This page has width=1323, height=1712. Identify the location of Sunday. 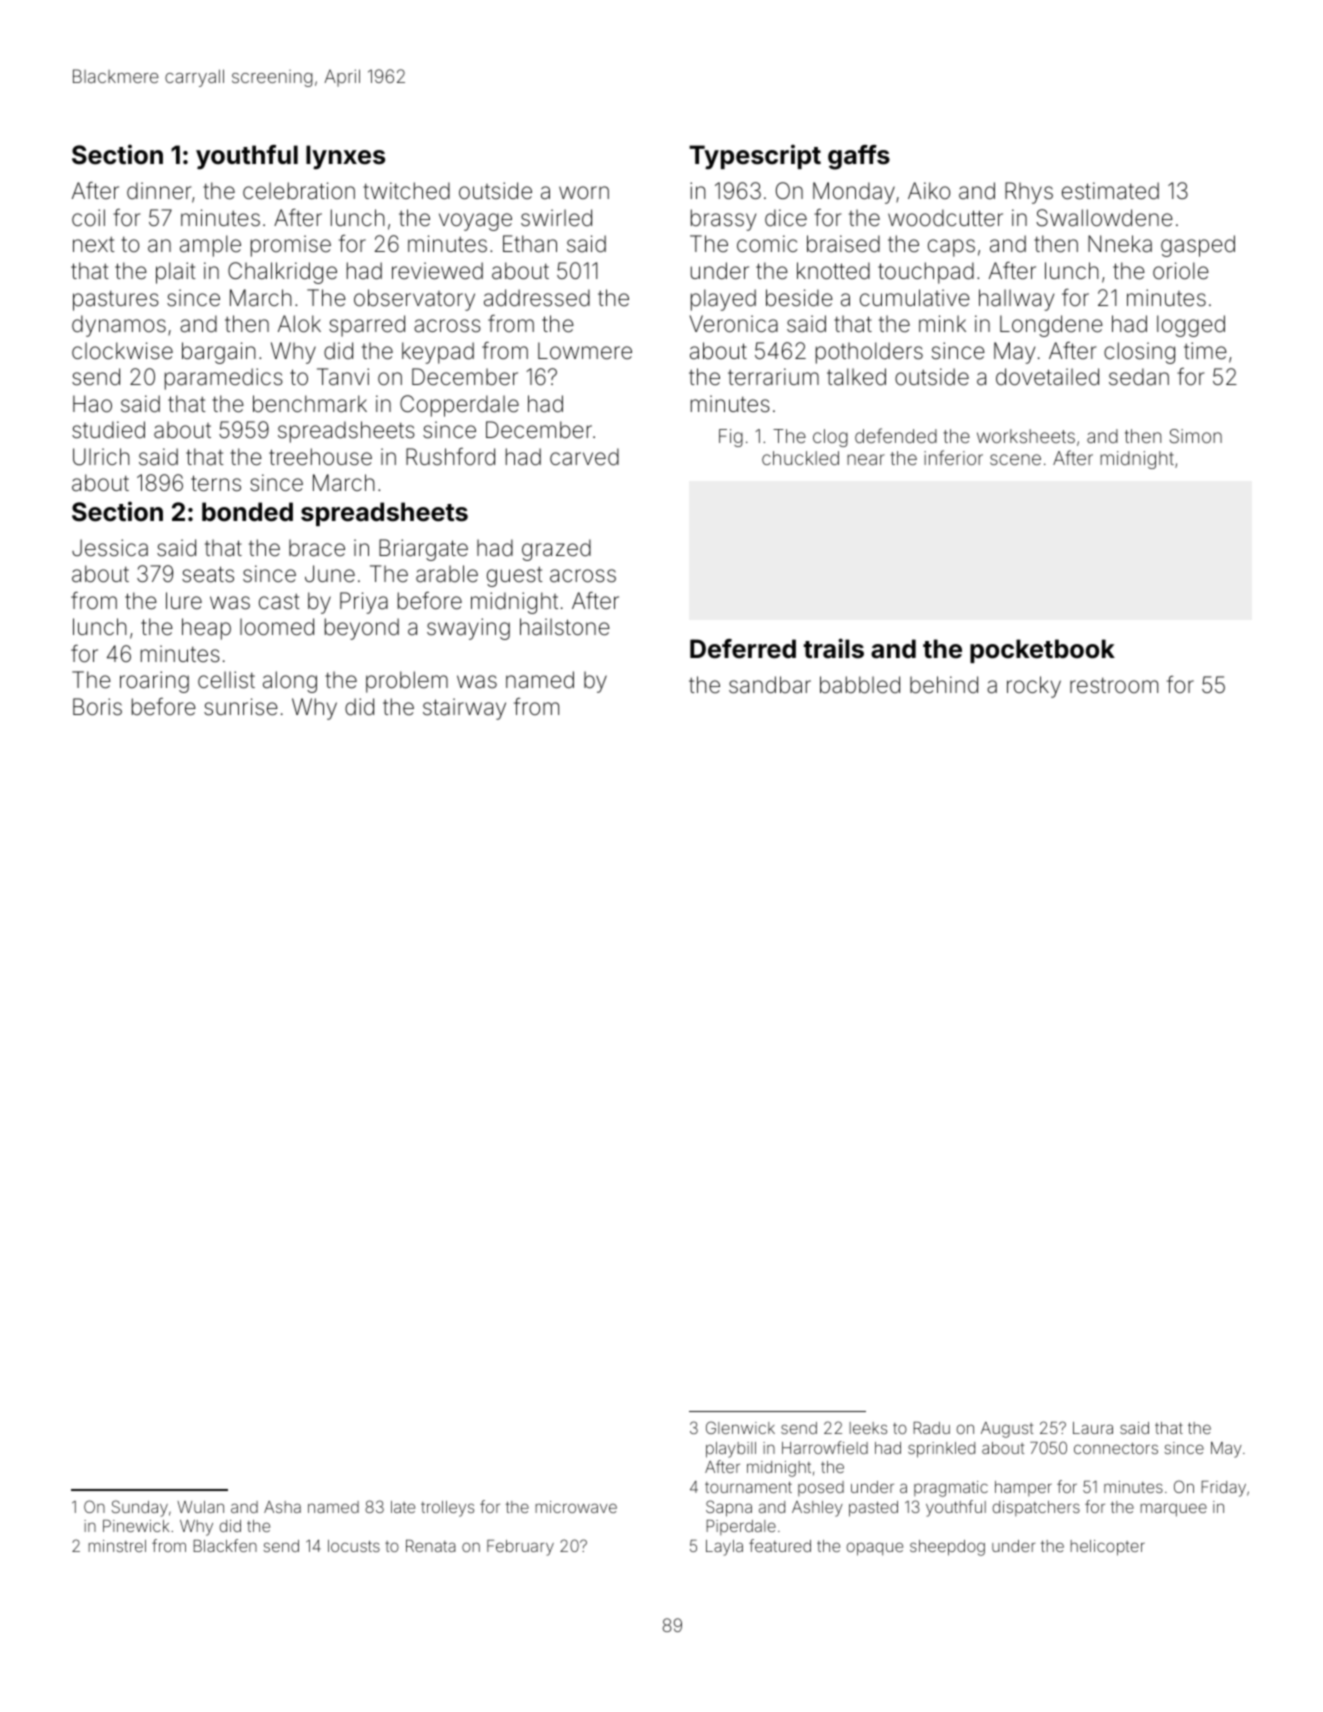
(140, 1508).
